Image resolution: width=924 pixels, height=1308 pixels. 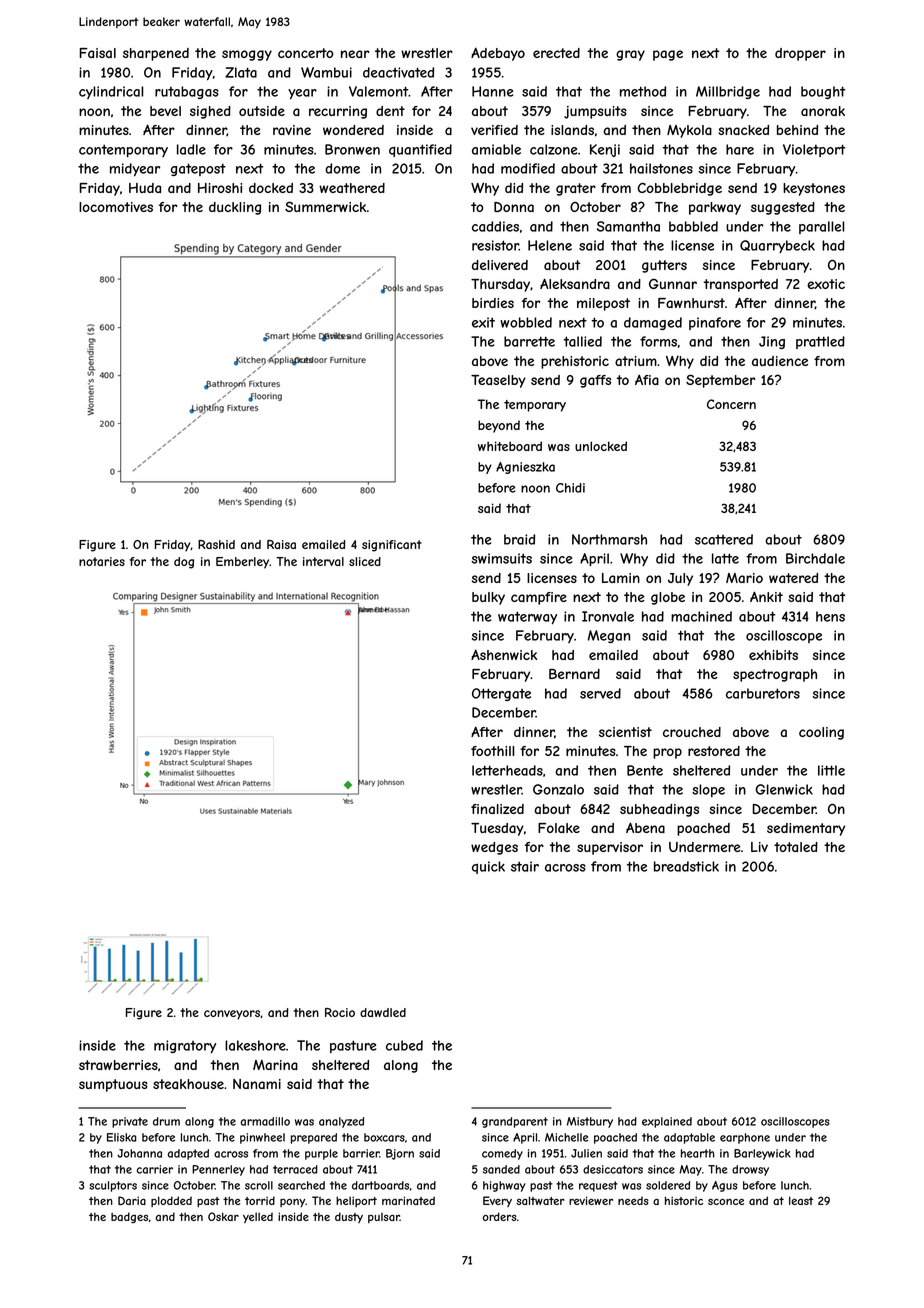 What do you see at coordinates (668, 55) in the screenshot?
I see `page` at bounding box center [668, 55].
